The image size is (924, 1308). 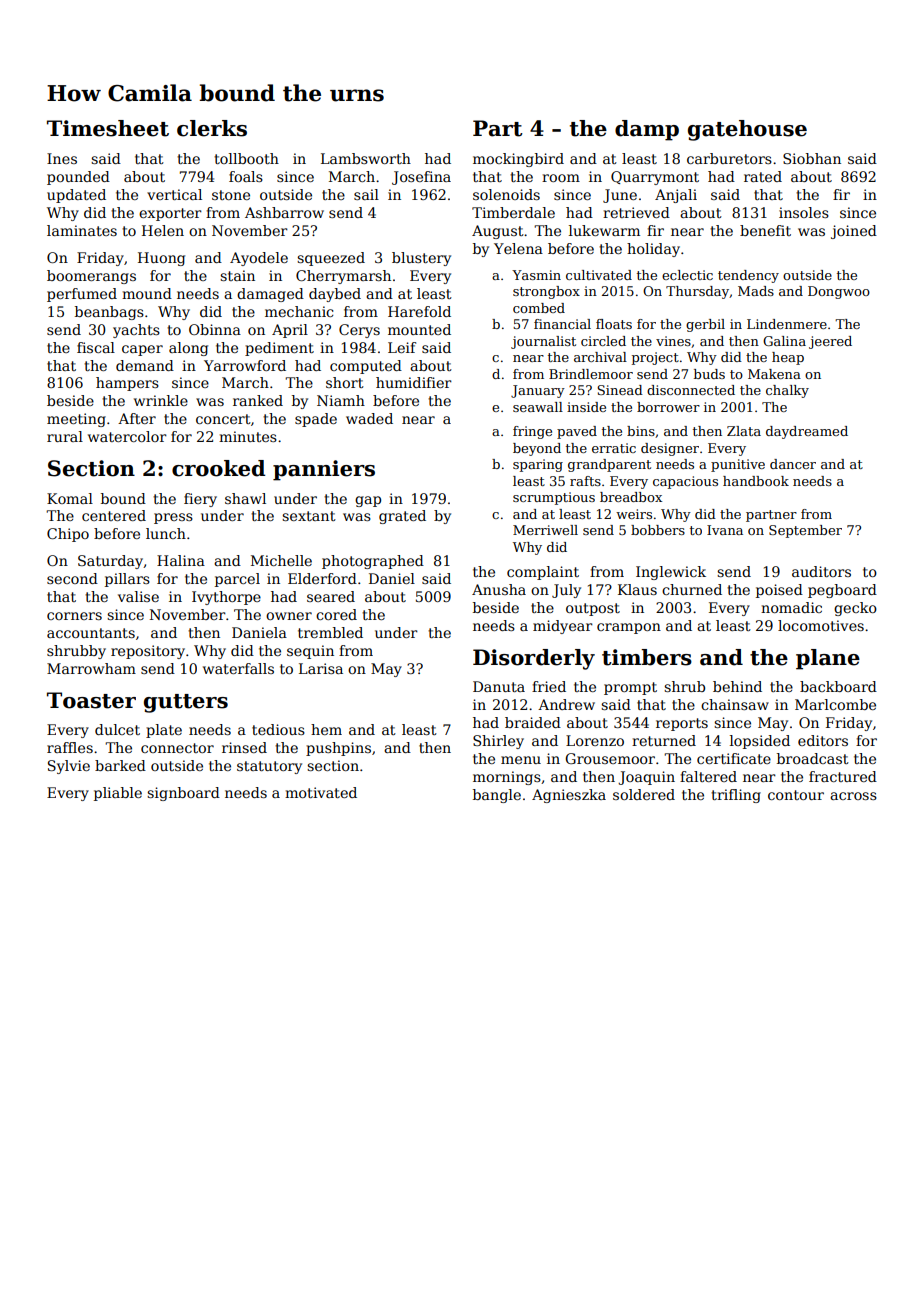 I want to click on updated, so click(x=76, y=196).
